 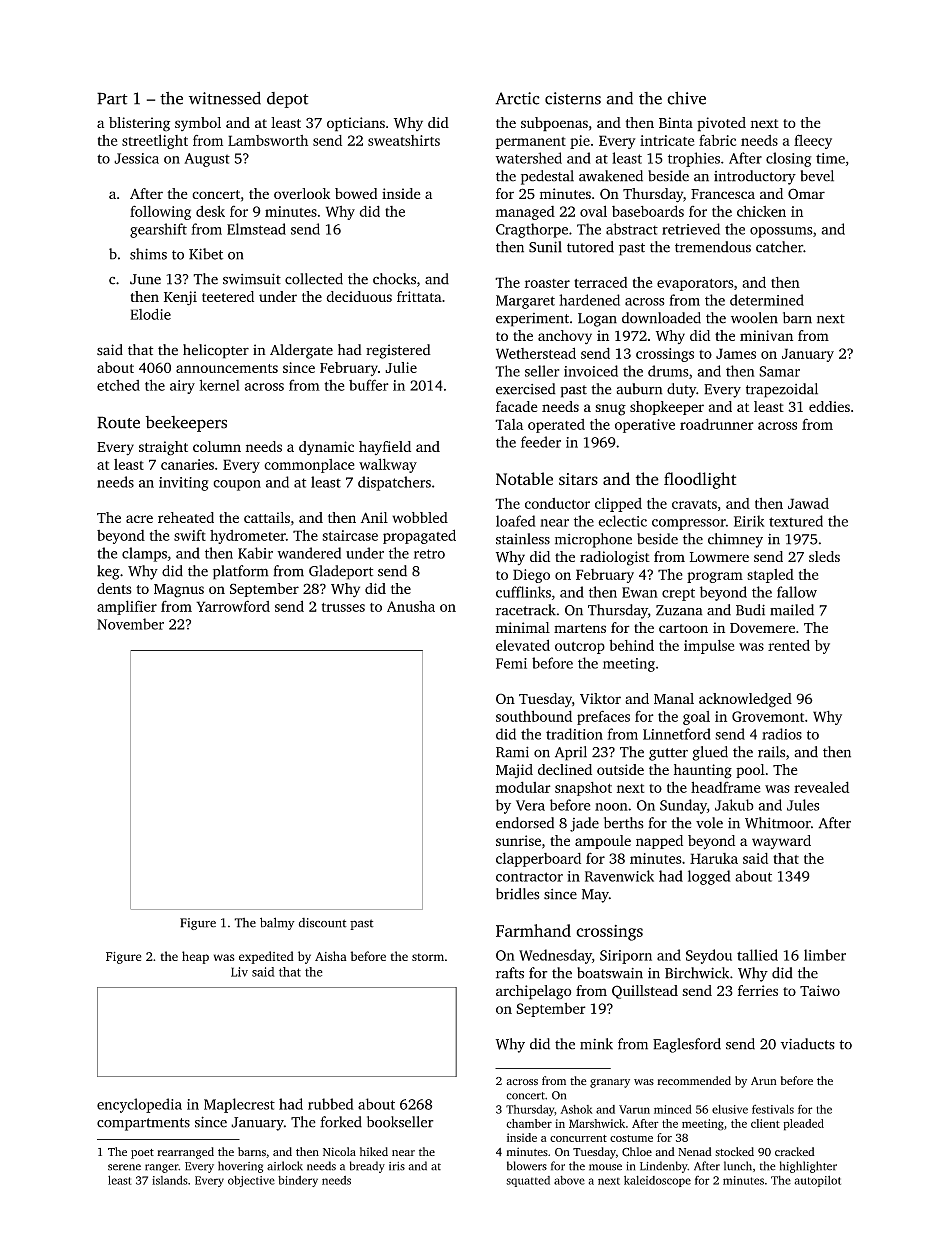 What do you see at coordinates (225, 98) in the screenshot?
I see `witnessed` at bounding box center [225, 98].
